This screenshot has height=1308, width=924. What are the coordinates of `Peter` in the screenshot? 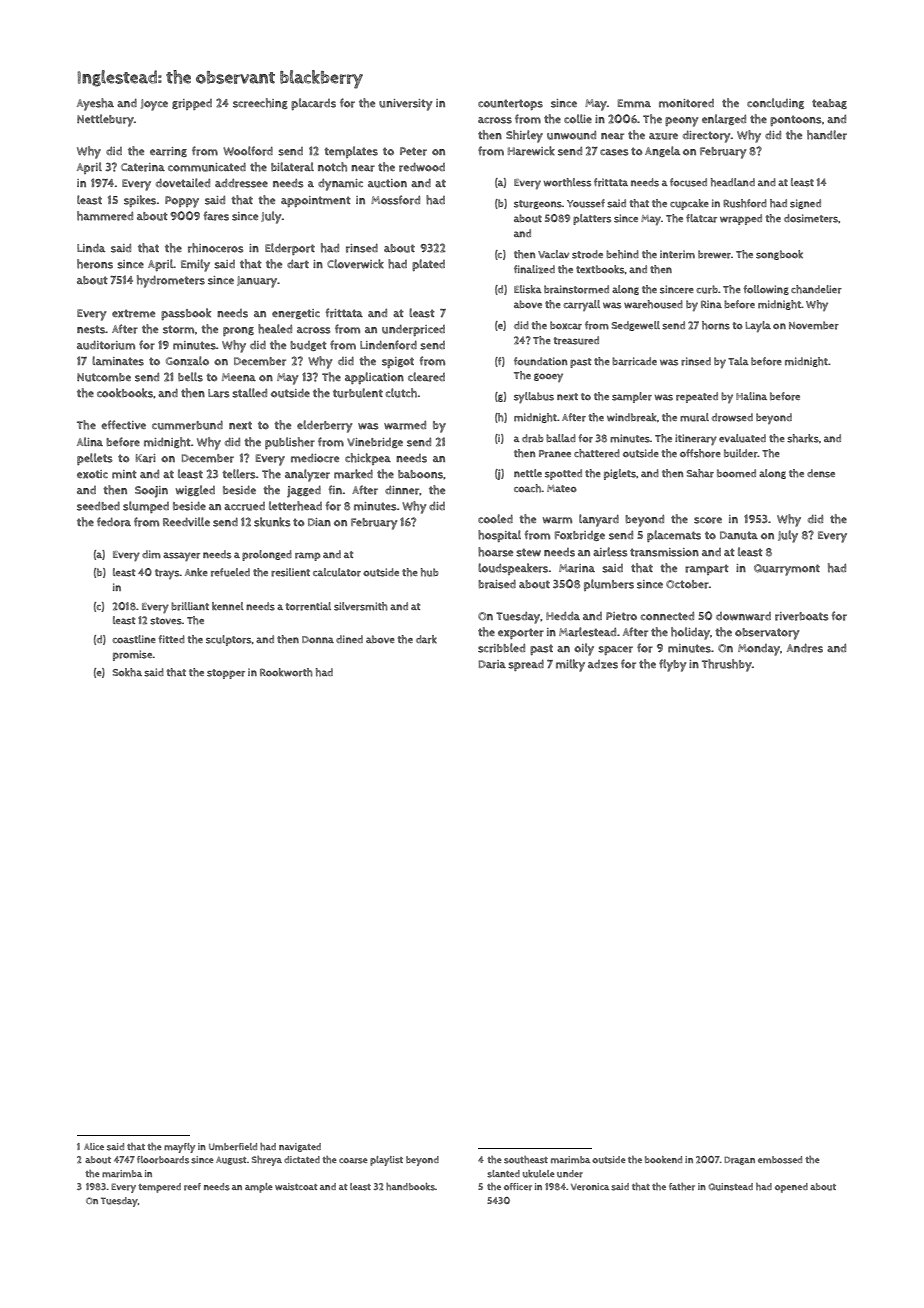 It's located at (413, 151).
